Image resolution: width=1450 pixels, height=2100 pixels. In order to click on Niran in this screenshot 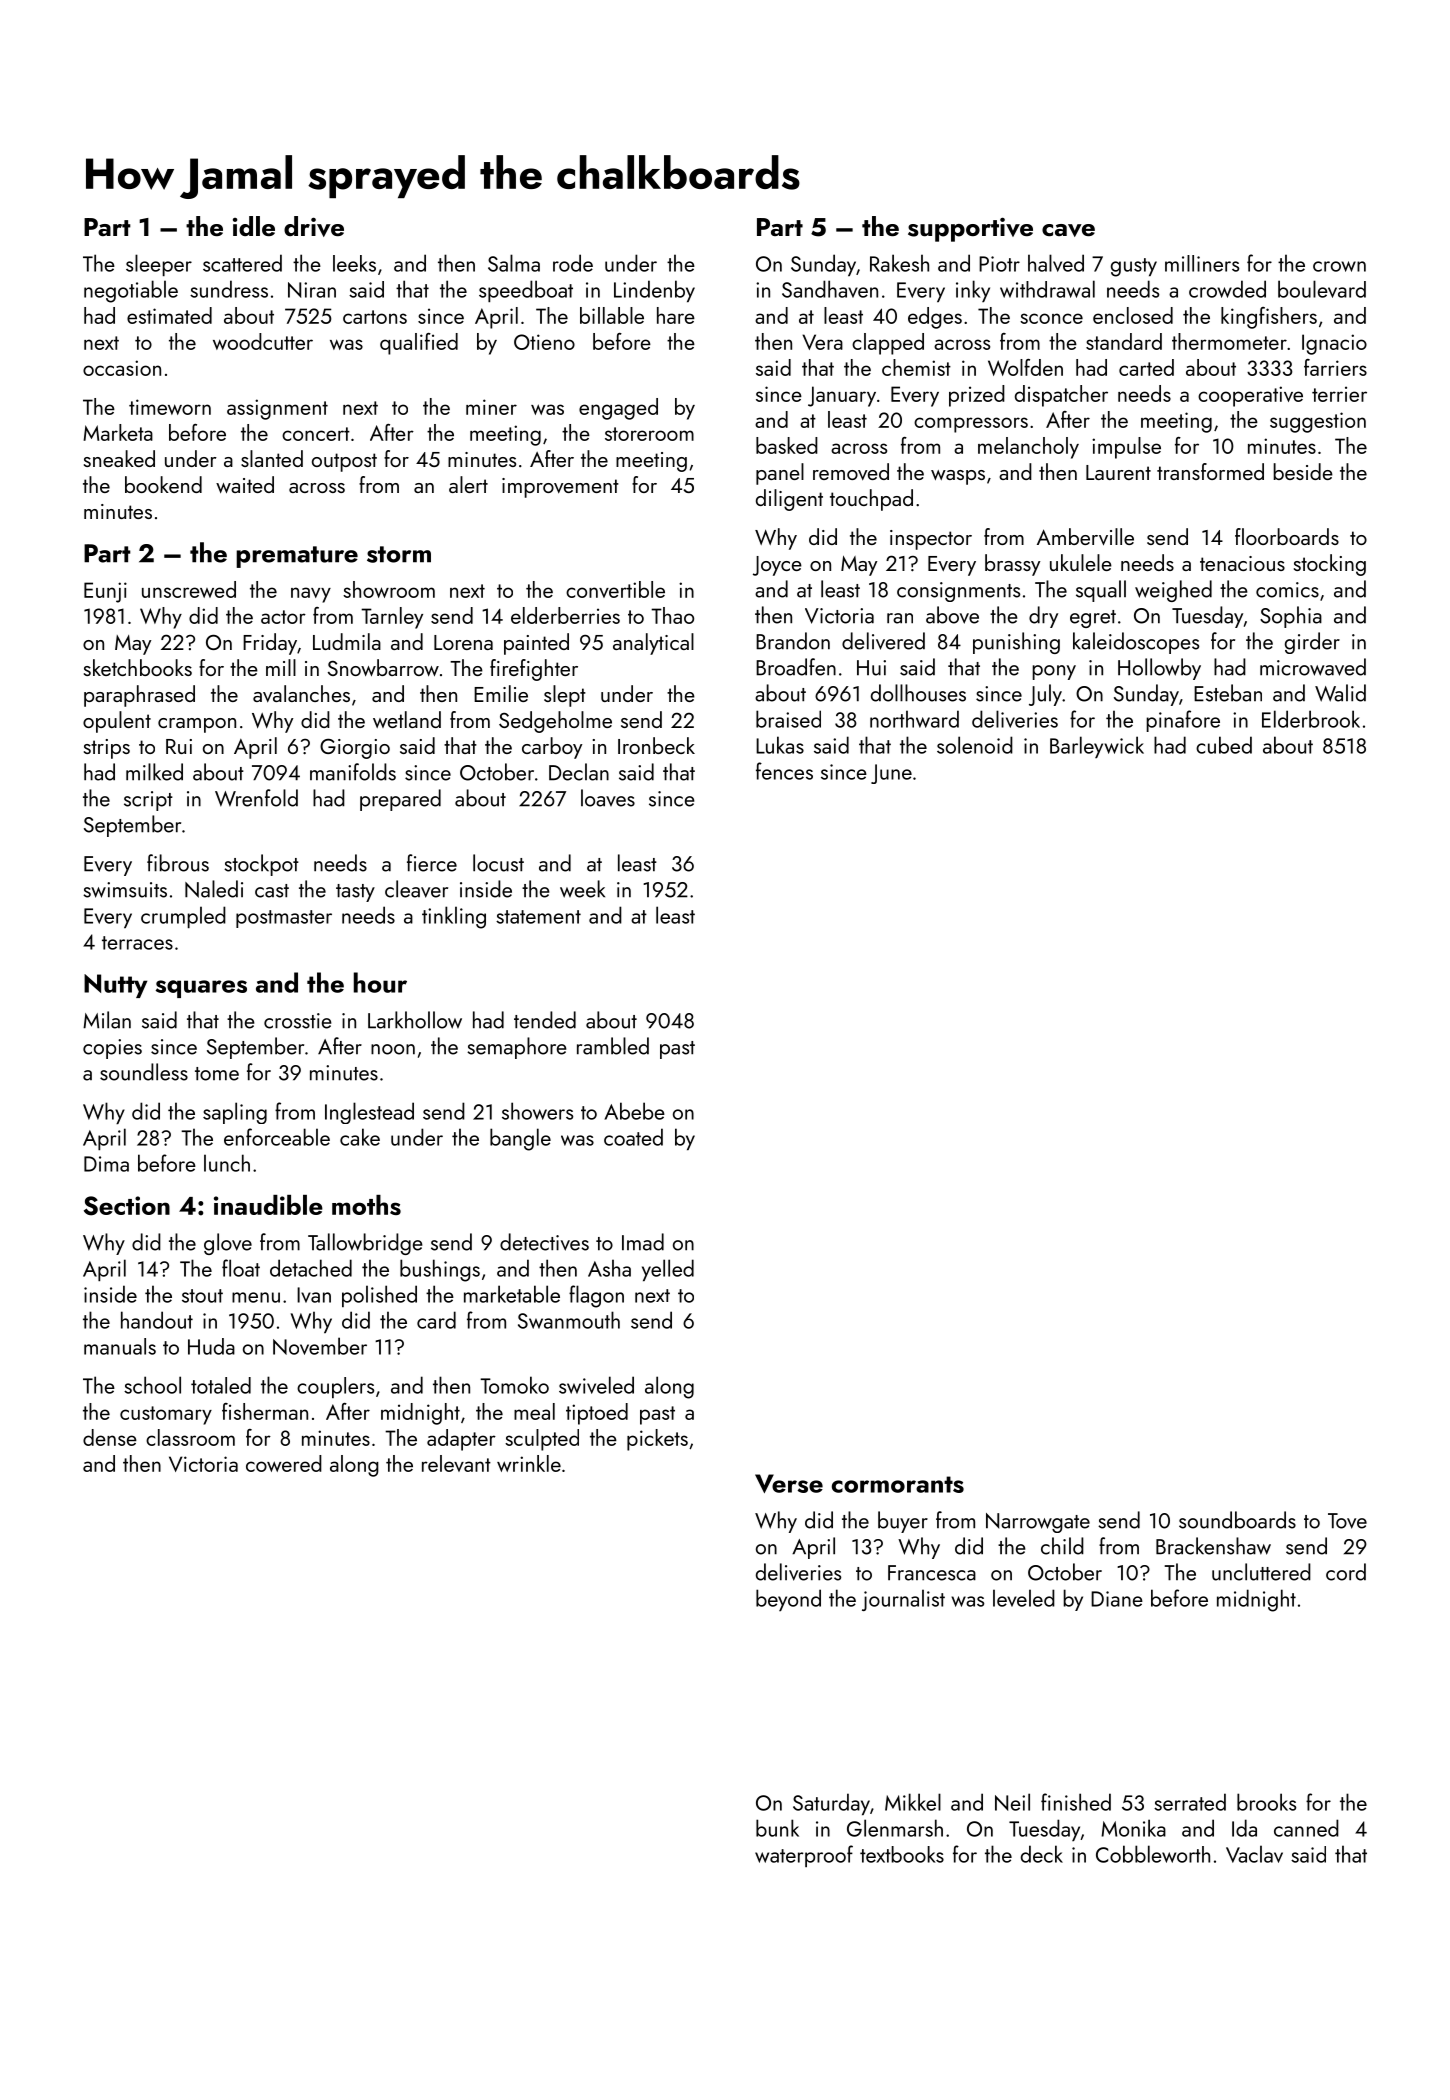, I will do `click(312, 290)`.
